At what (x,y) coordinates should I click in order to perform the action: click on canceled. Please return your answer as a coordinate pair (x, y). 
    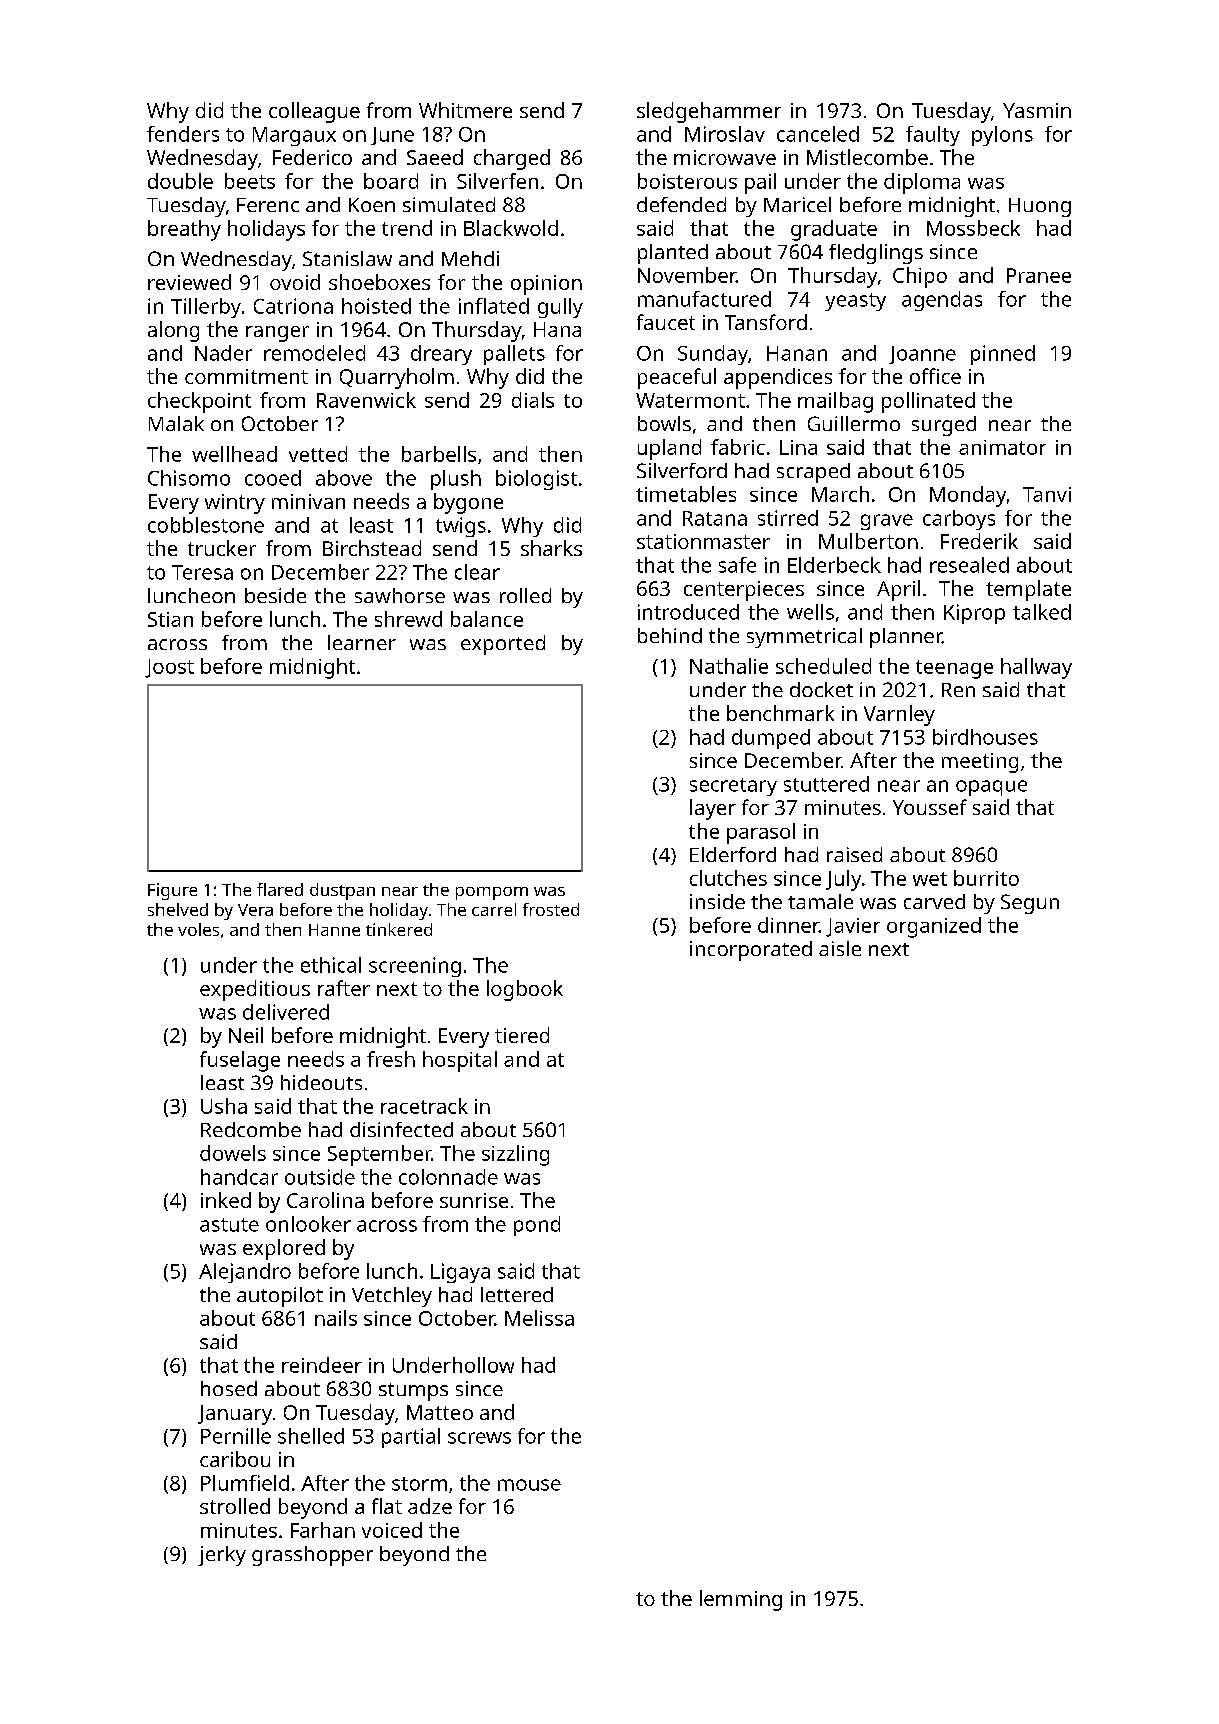
    Looking at the image, I should click on (818, 134).
